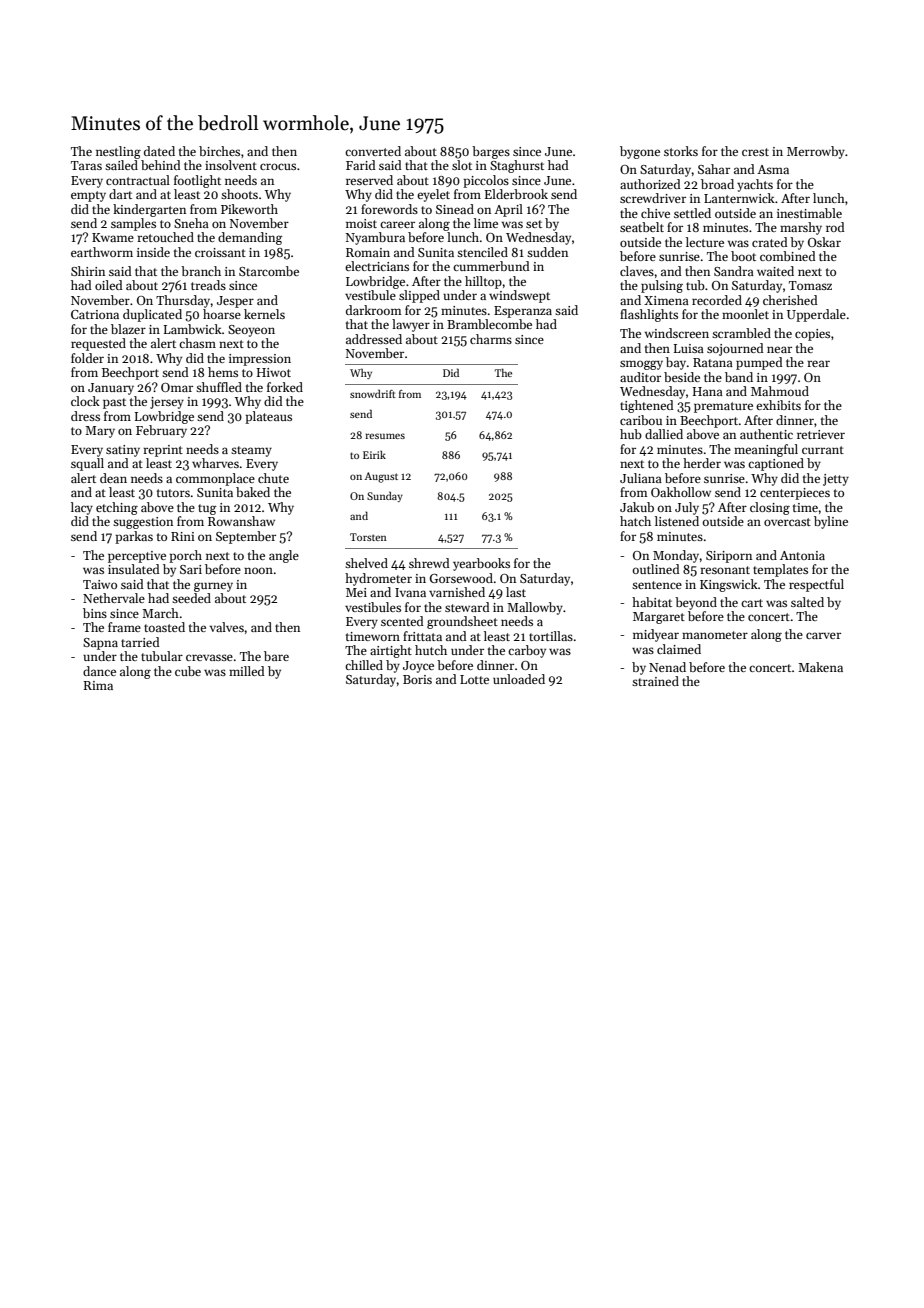 Image resolution: width=924 pixels, height=1308 pixels. What do you see at coordinates (373, 151) in the image?
I see `converted` at bounding box center [373, 151].
